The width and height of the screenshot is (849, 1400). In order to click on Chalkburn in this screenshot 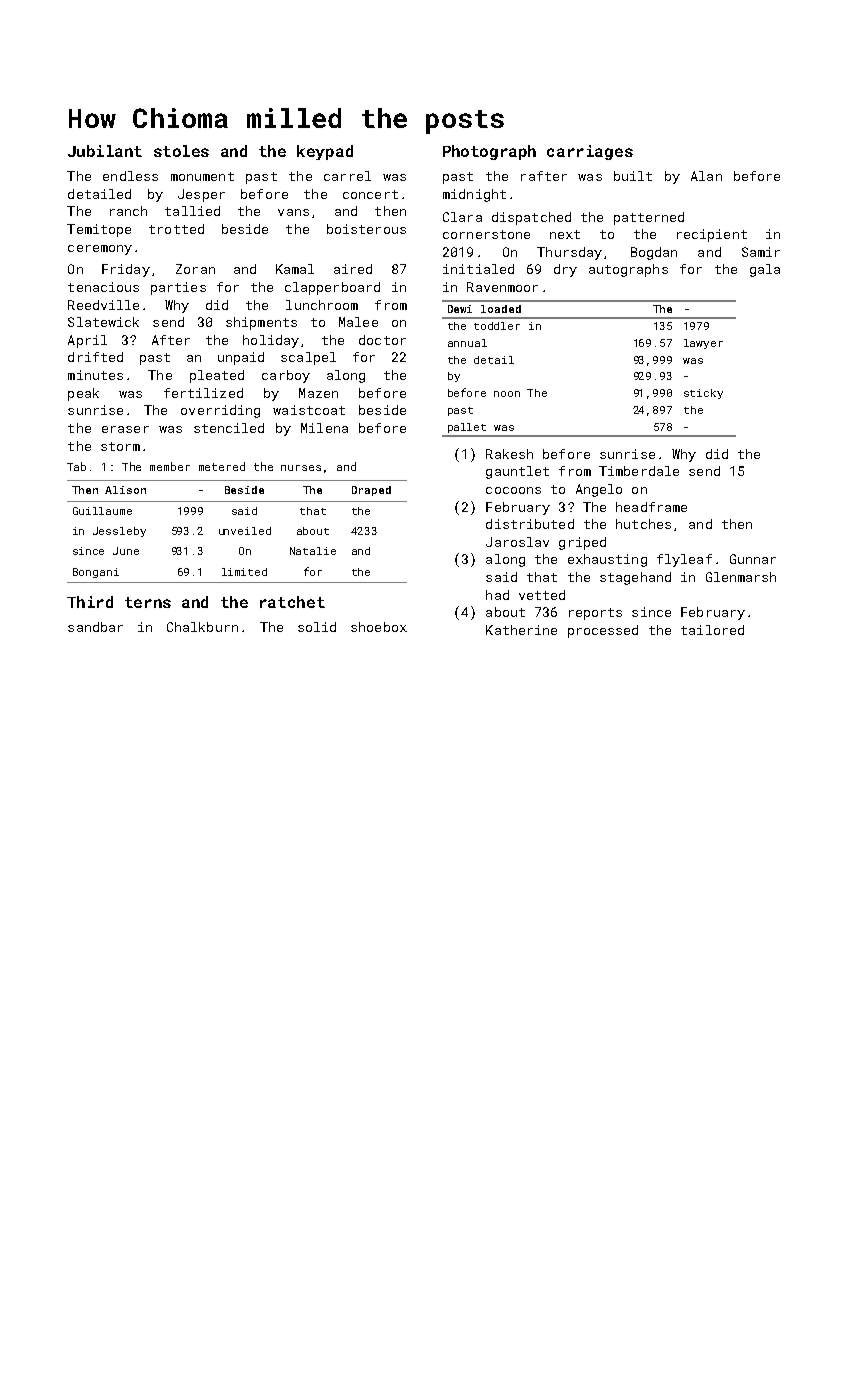, I will do `click(202, 627)`.
